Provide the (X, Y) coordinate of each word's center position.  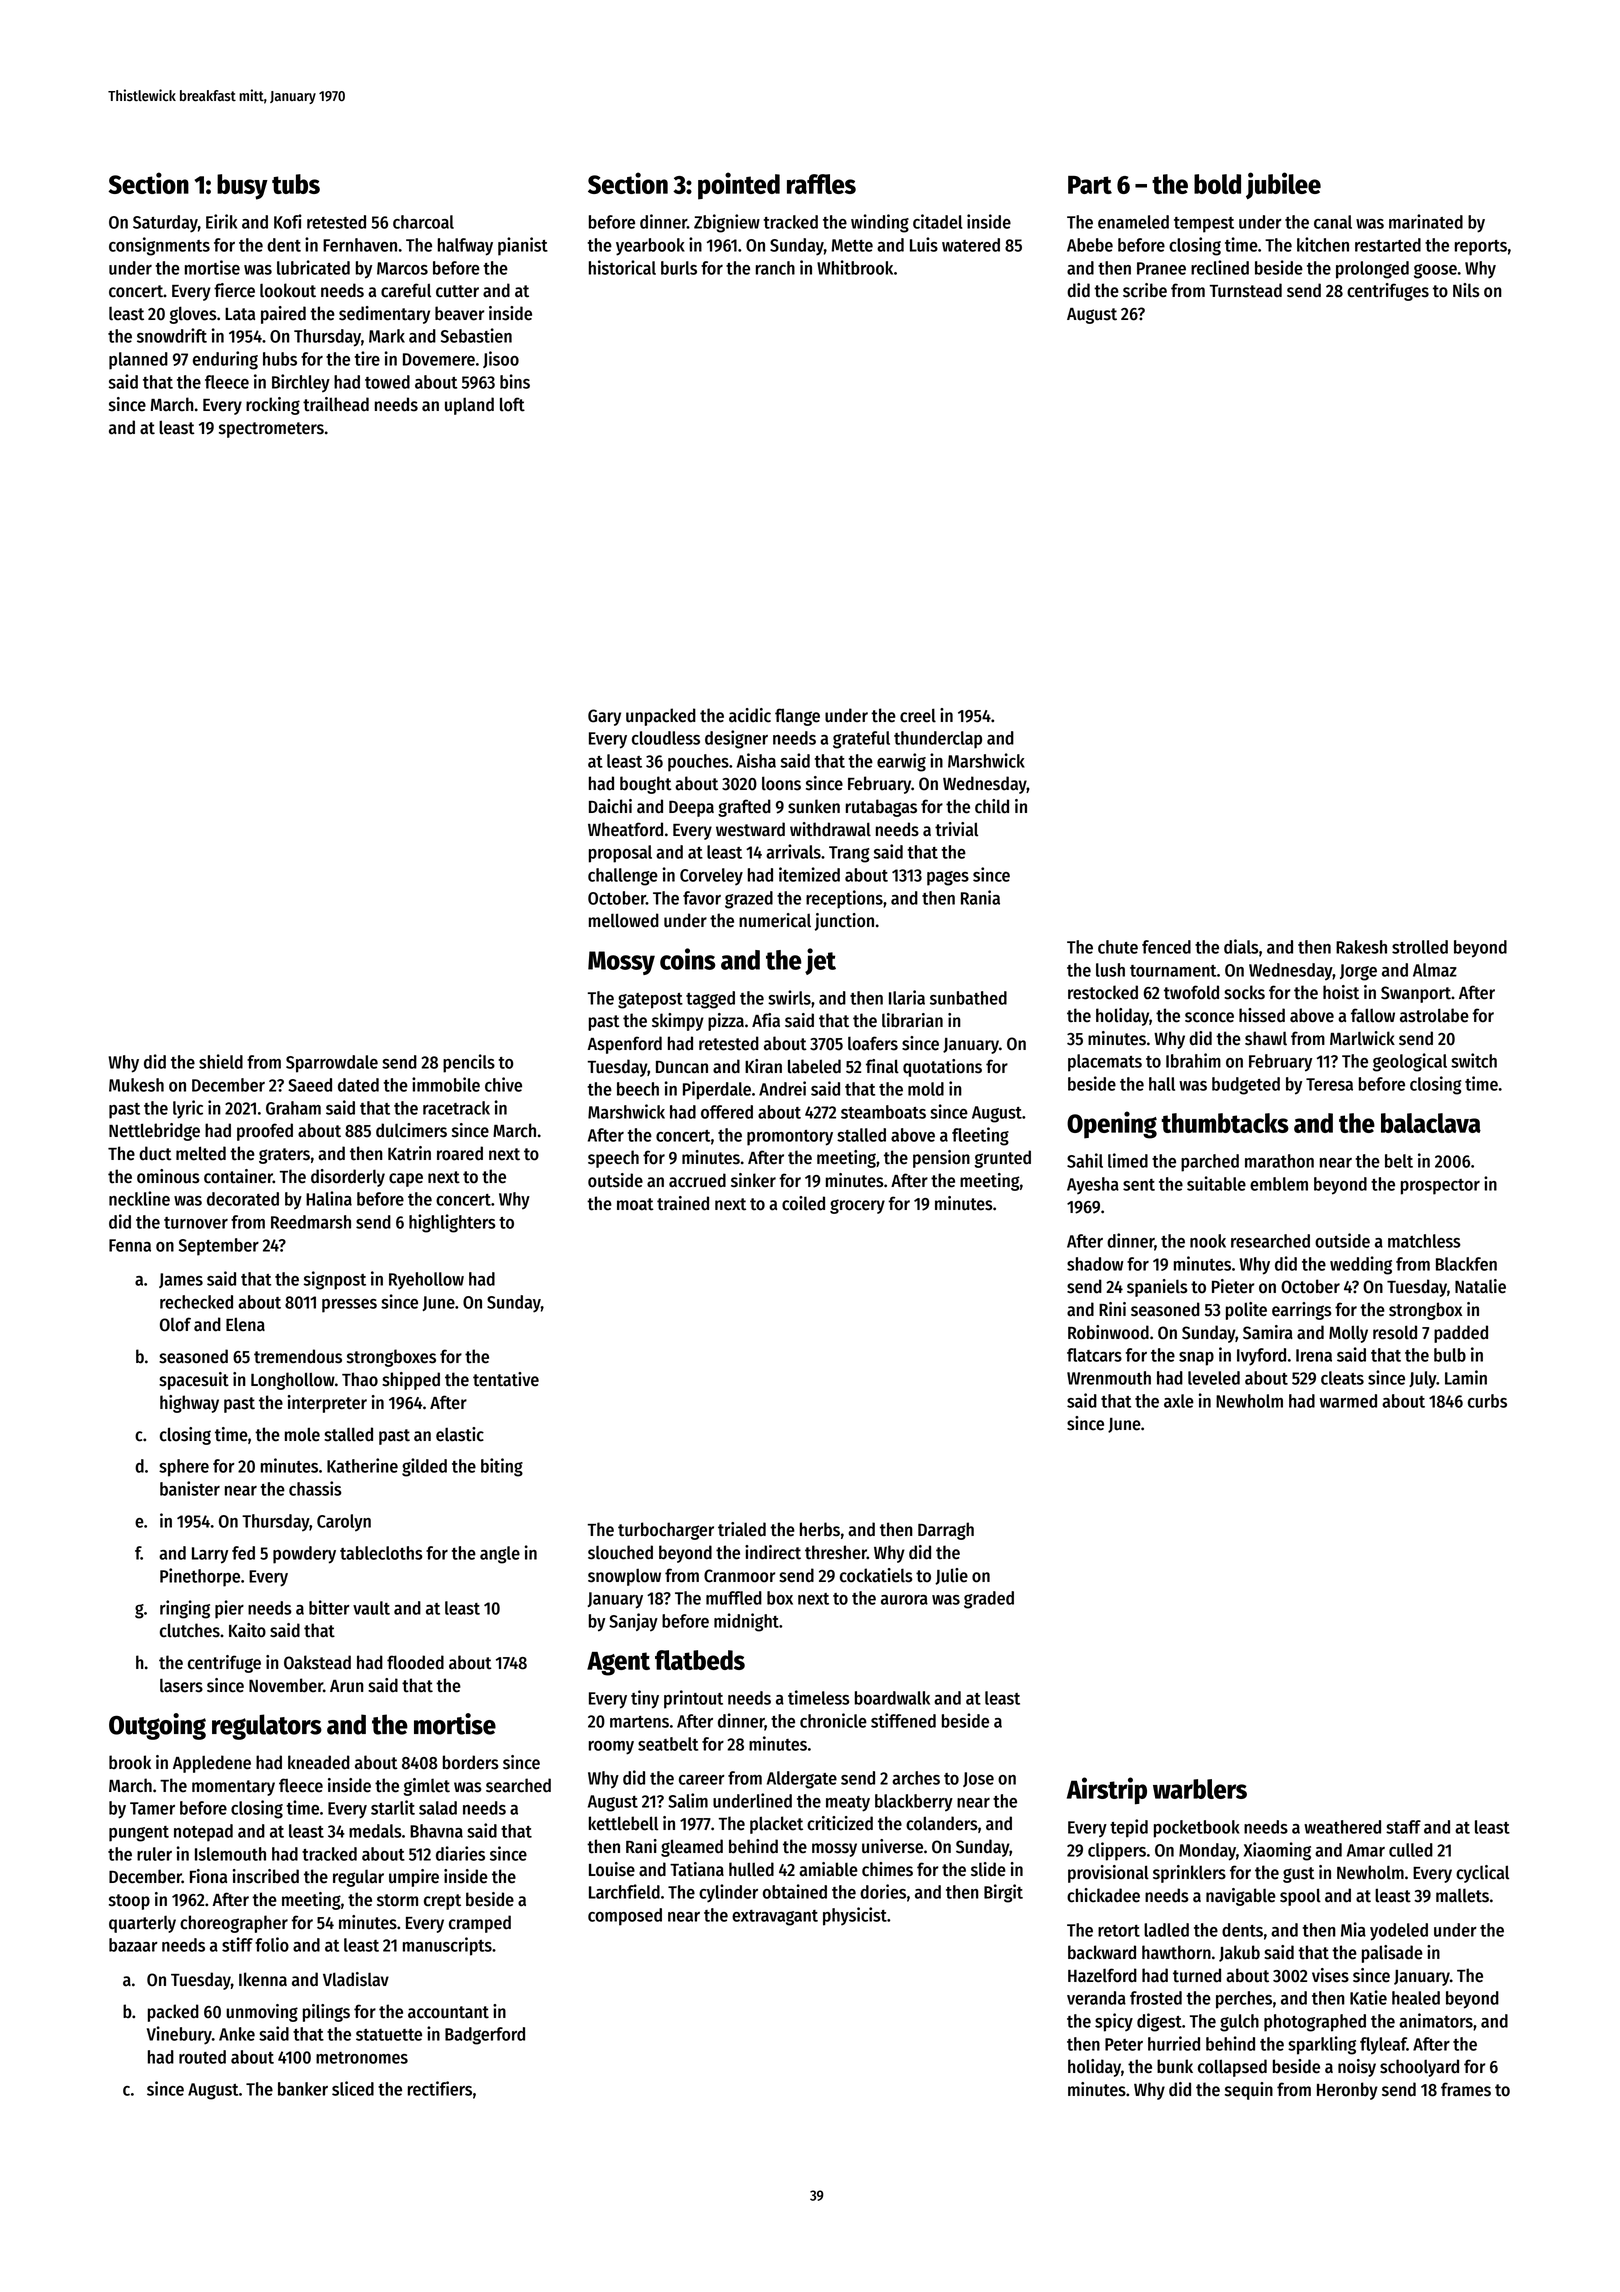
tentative (506, 1379)
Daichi (610, 806)
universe (892, 1846)
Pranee (1161, 268)
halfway (465, 247)
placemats (1105, 1063)
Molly (1348, 1334)
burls (679, 268)
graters (284, 1156)
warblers (1200, 1789)
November (286, 1685)
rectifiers (440, 2088)
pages (948, 878)
